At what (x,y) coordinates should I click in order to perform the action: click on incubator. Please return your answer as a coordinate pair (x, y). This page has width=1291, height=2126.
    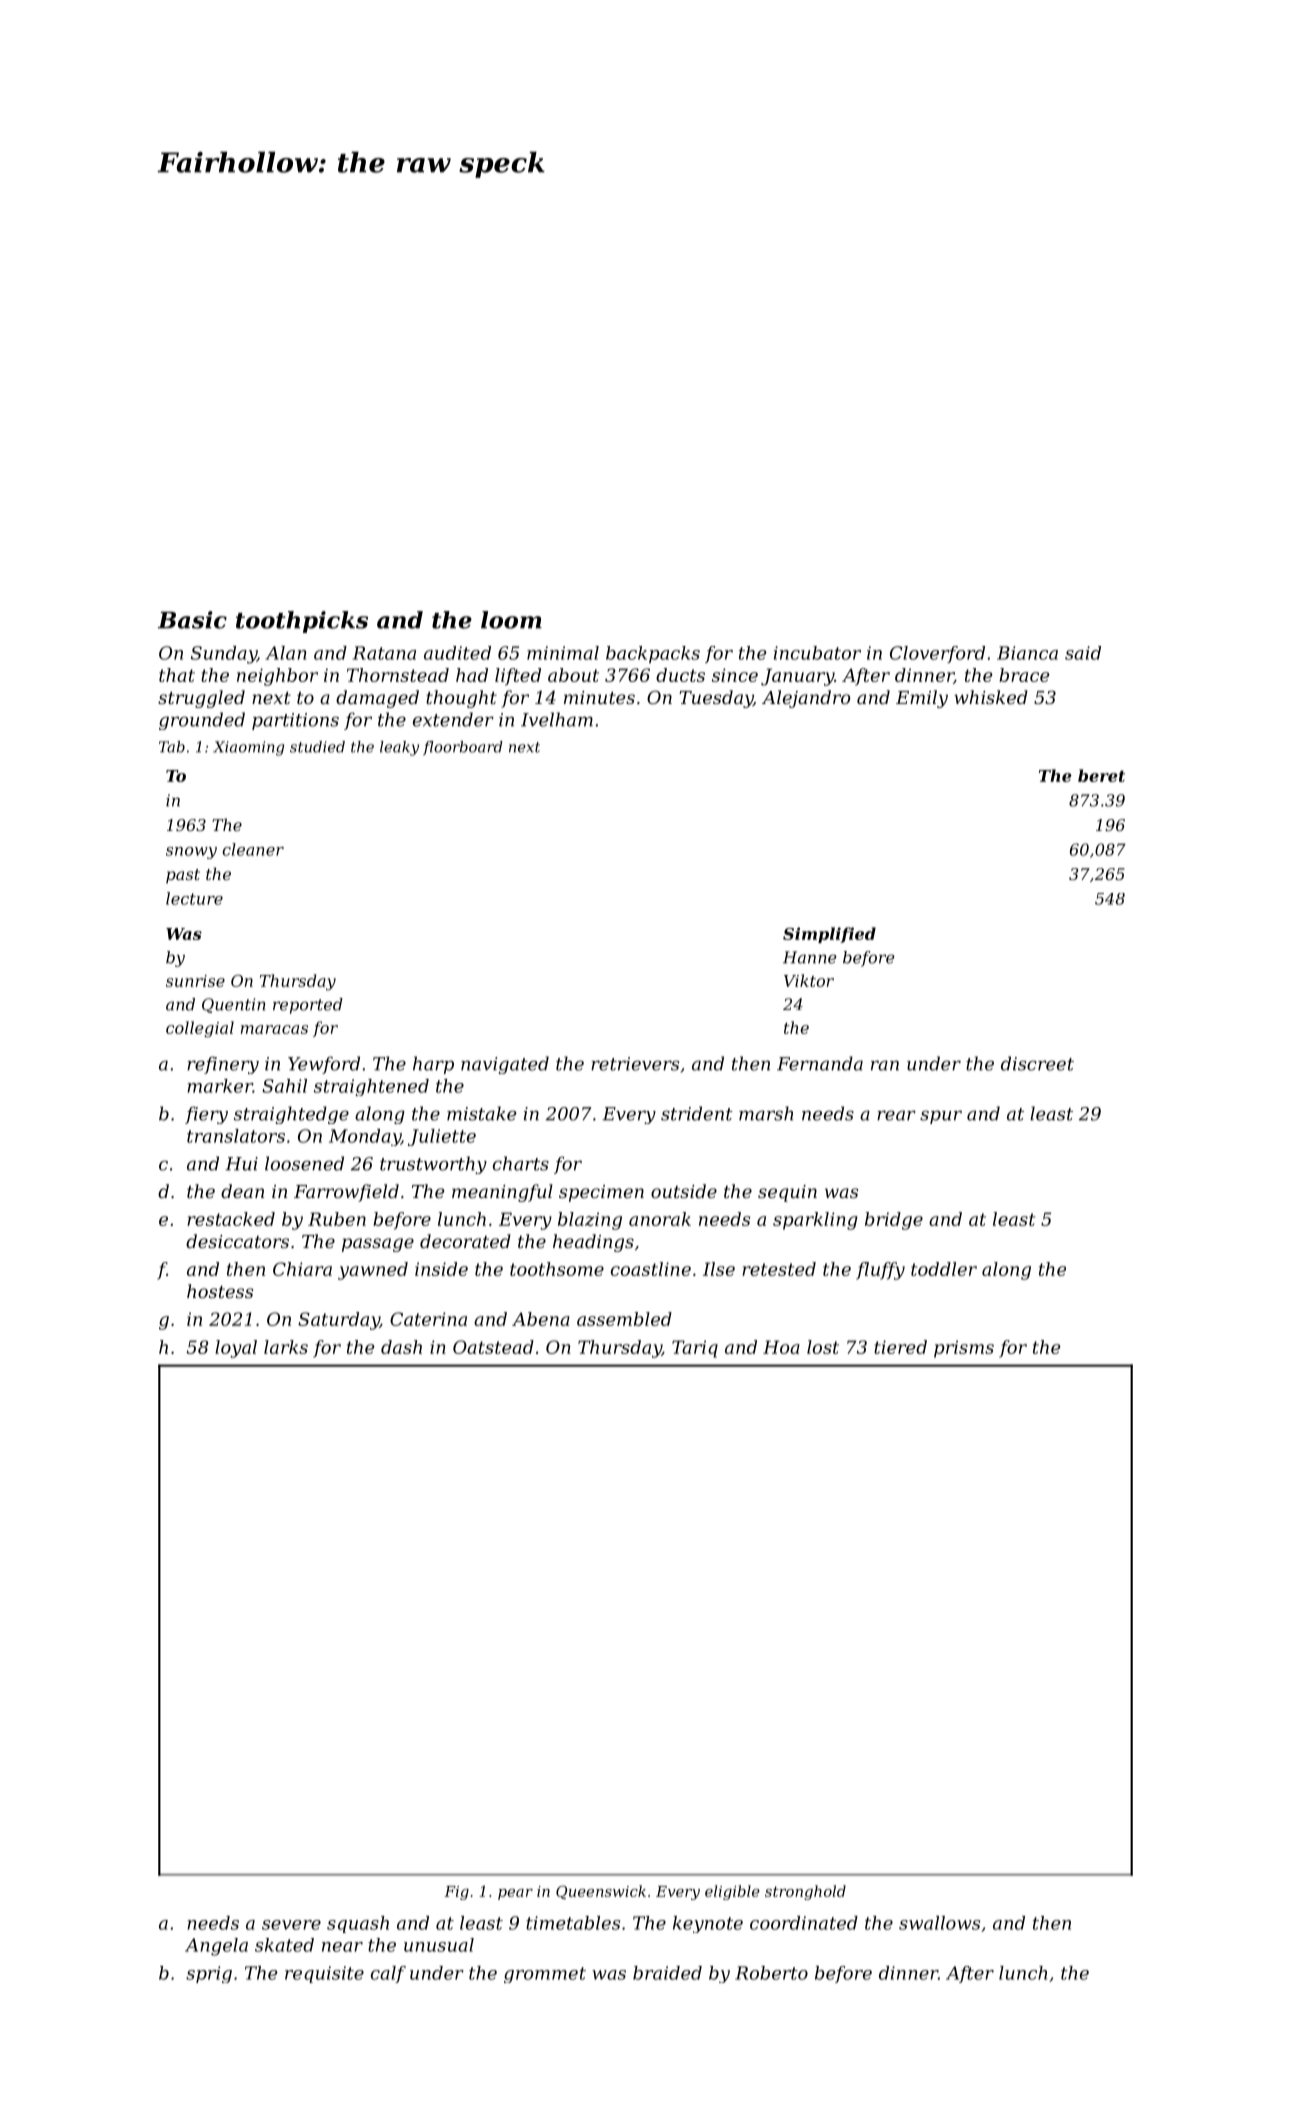
    Looking at the image, I should click on (817, 653).
